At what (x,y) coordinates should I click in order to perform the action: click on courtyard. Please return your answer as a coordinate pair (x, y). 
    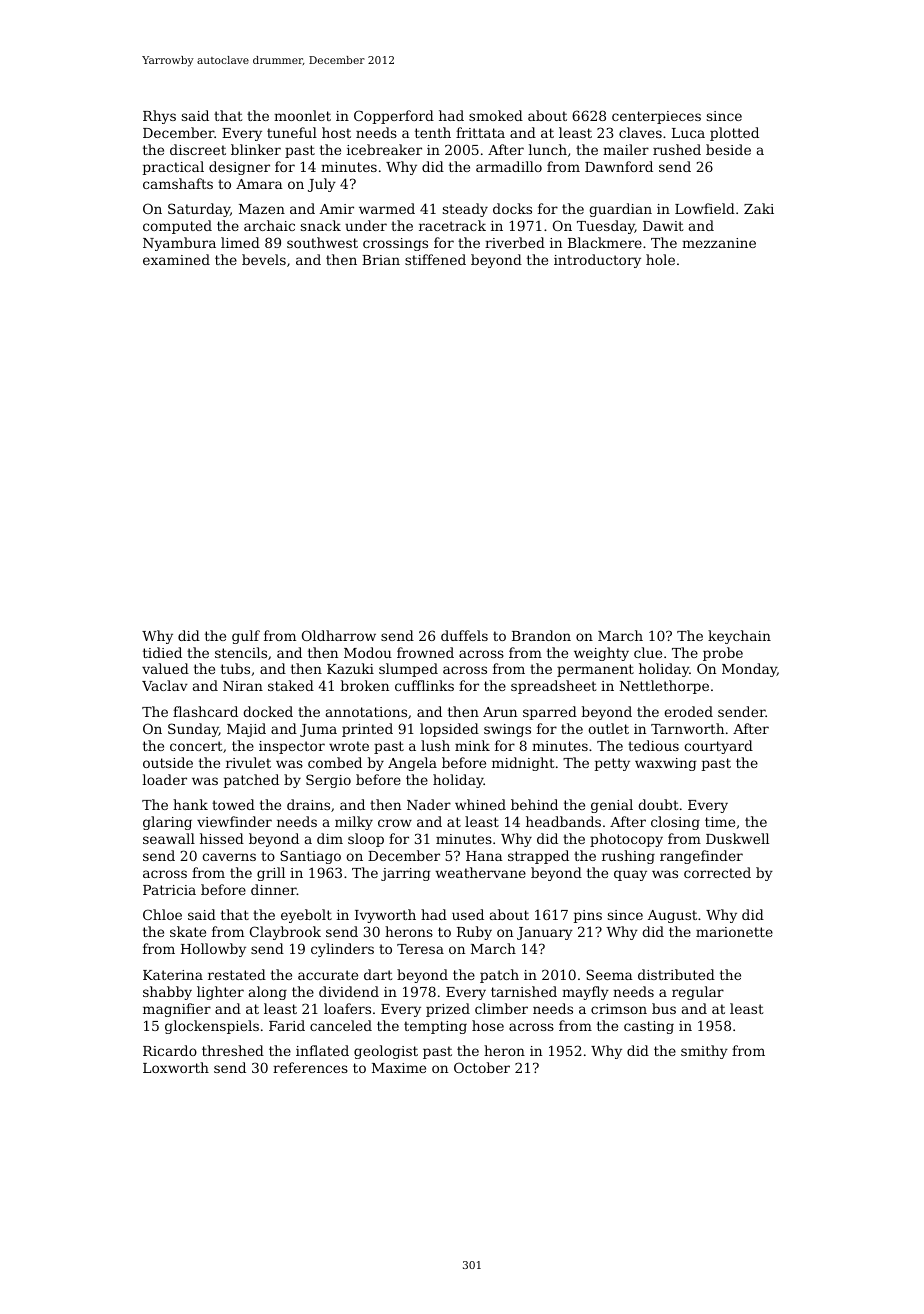
    Looking at the image, I should click on (718, 747).
